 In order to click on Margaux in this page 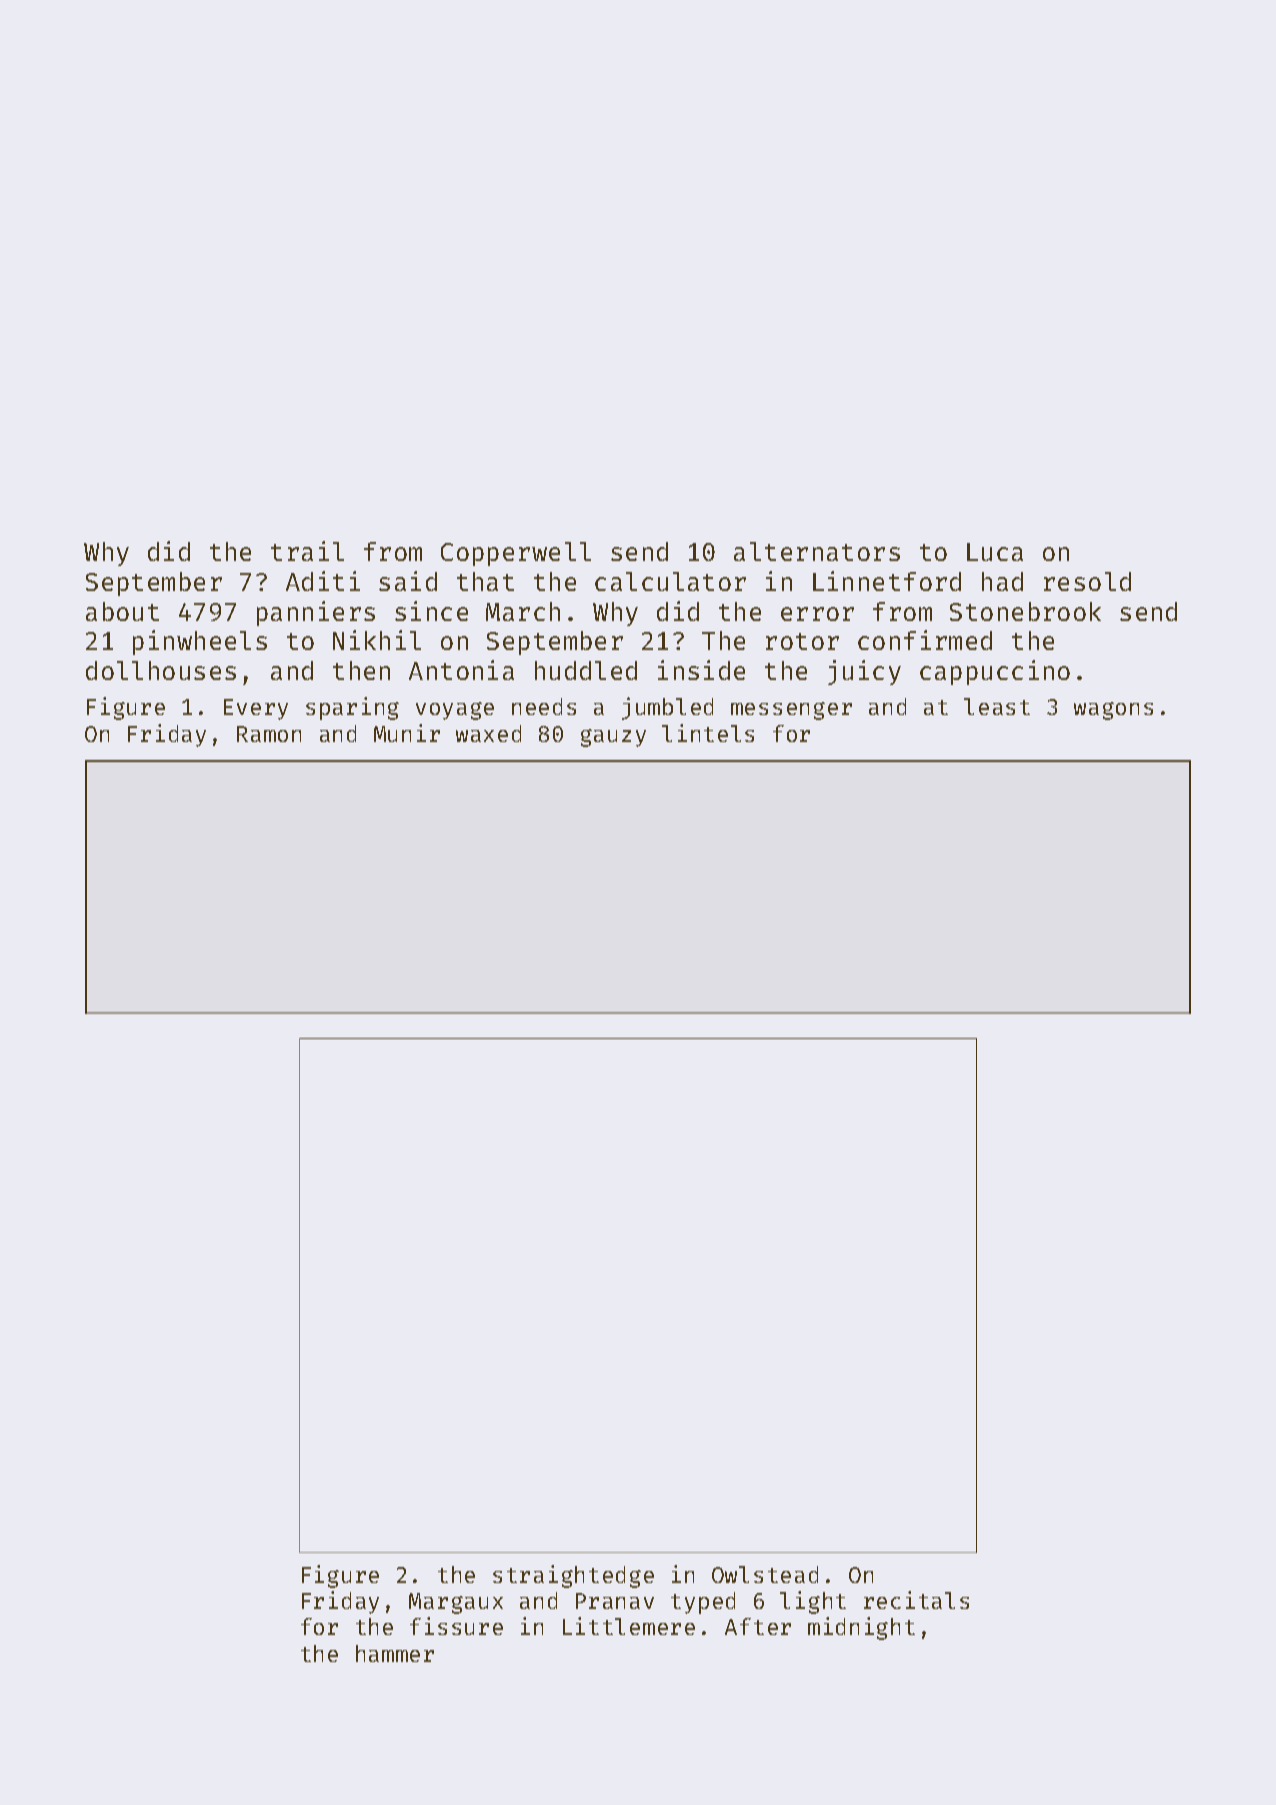, I will do `click(456, 1603)`.
